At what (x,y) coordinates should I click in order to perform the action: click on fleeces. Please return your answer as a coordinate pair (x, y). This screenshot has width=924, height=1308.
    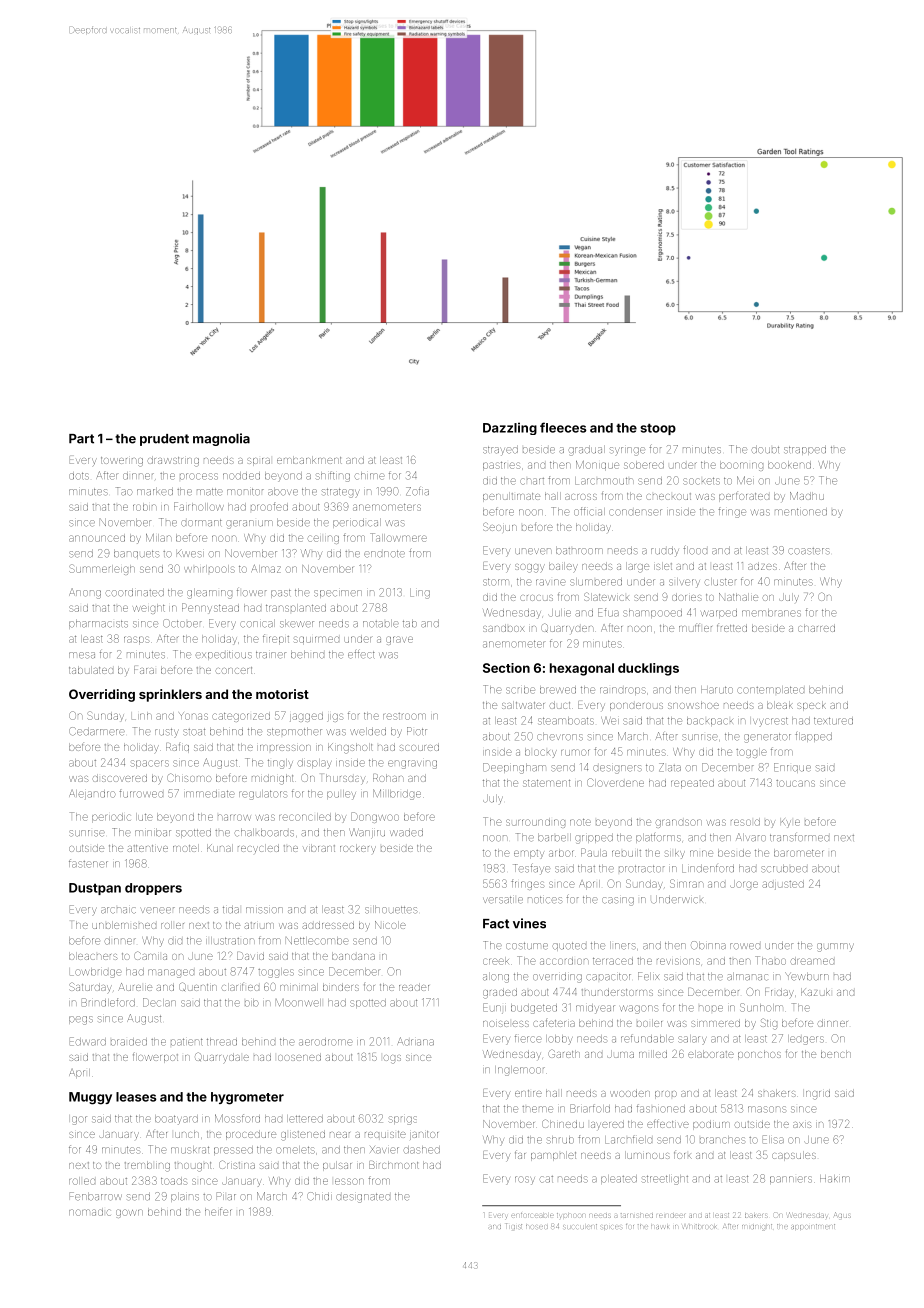
    Looking at the image, I should click on (563, 427).
